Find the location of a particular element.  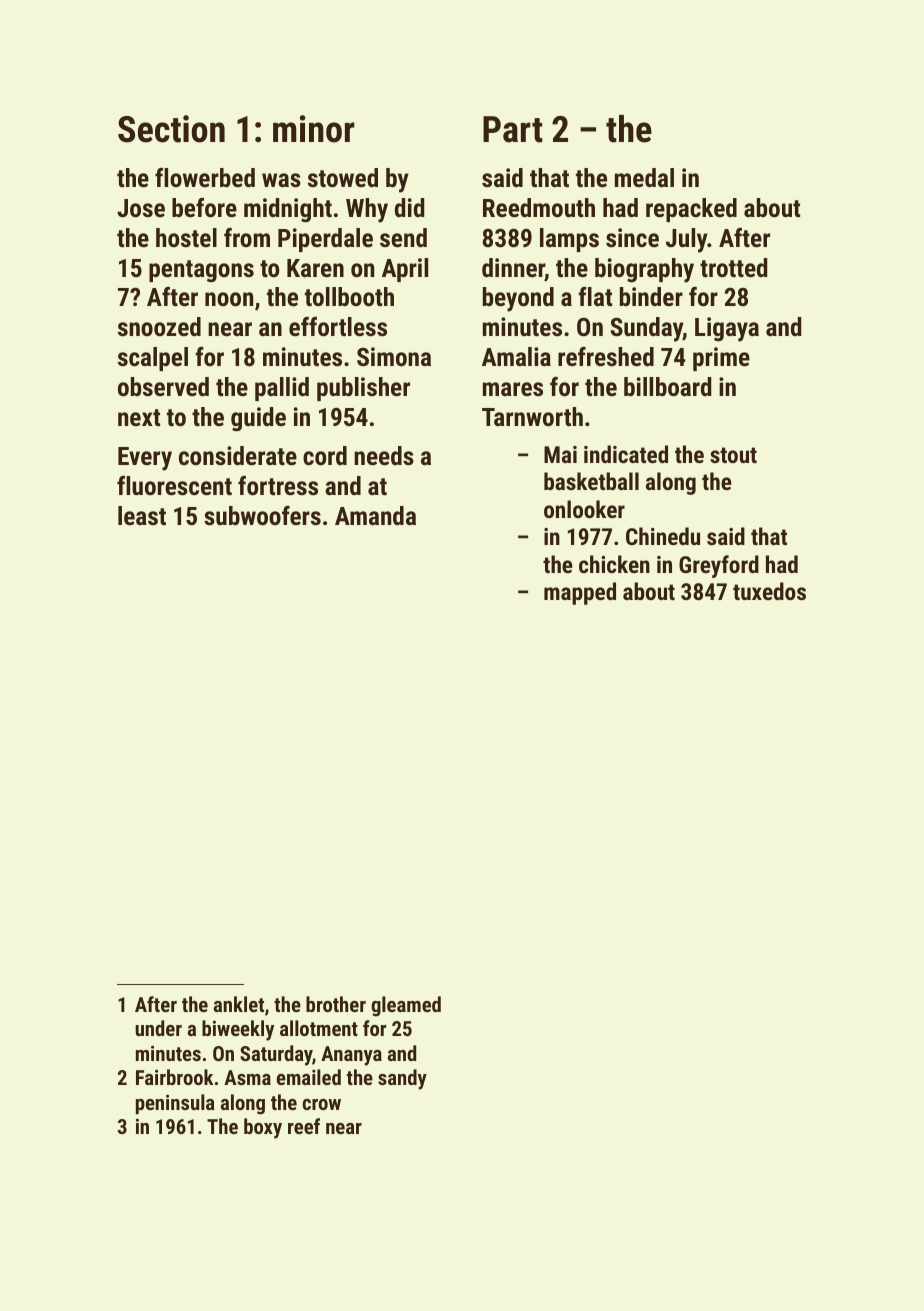

gleamed is located at coordinates (406, 1006).
